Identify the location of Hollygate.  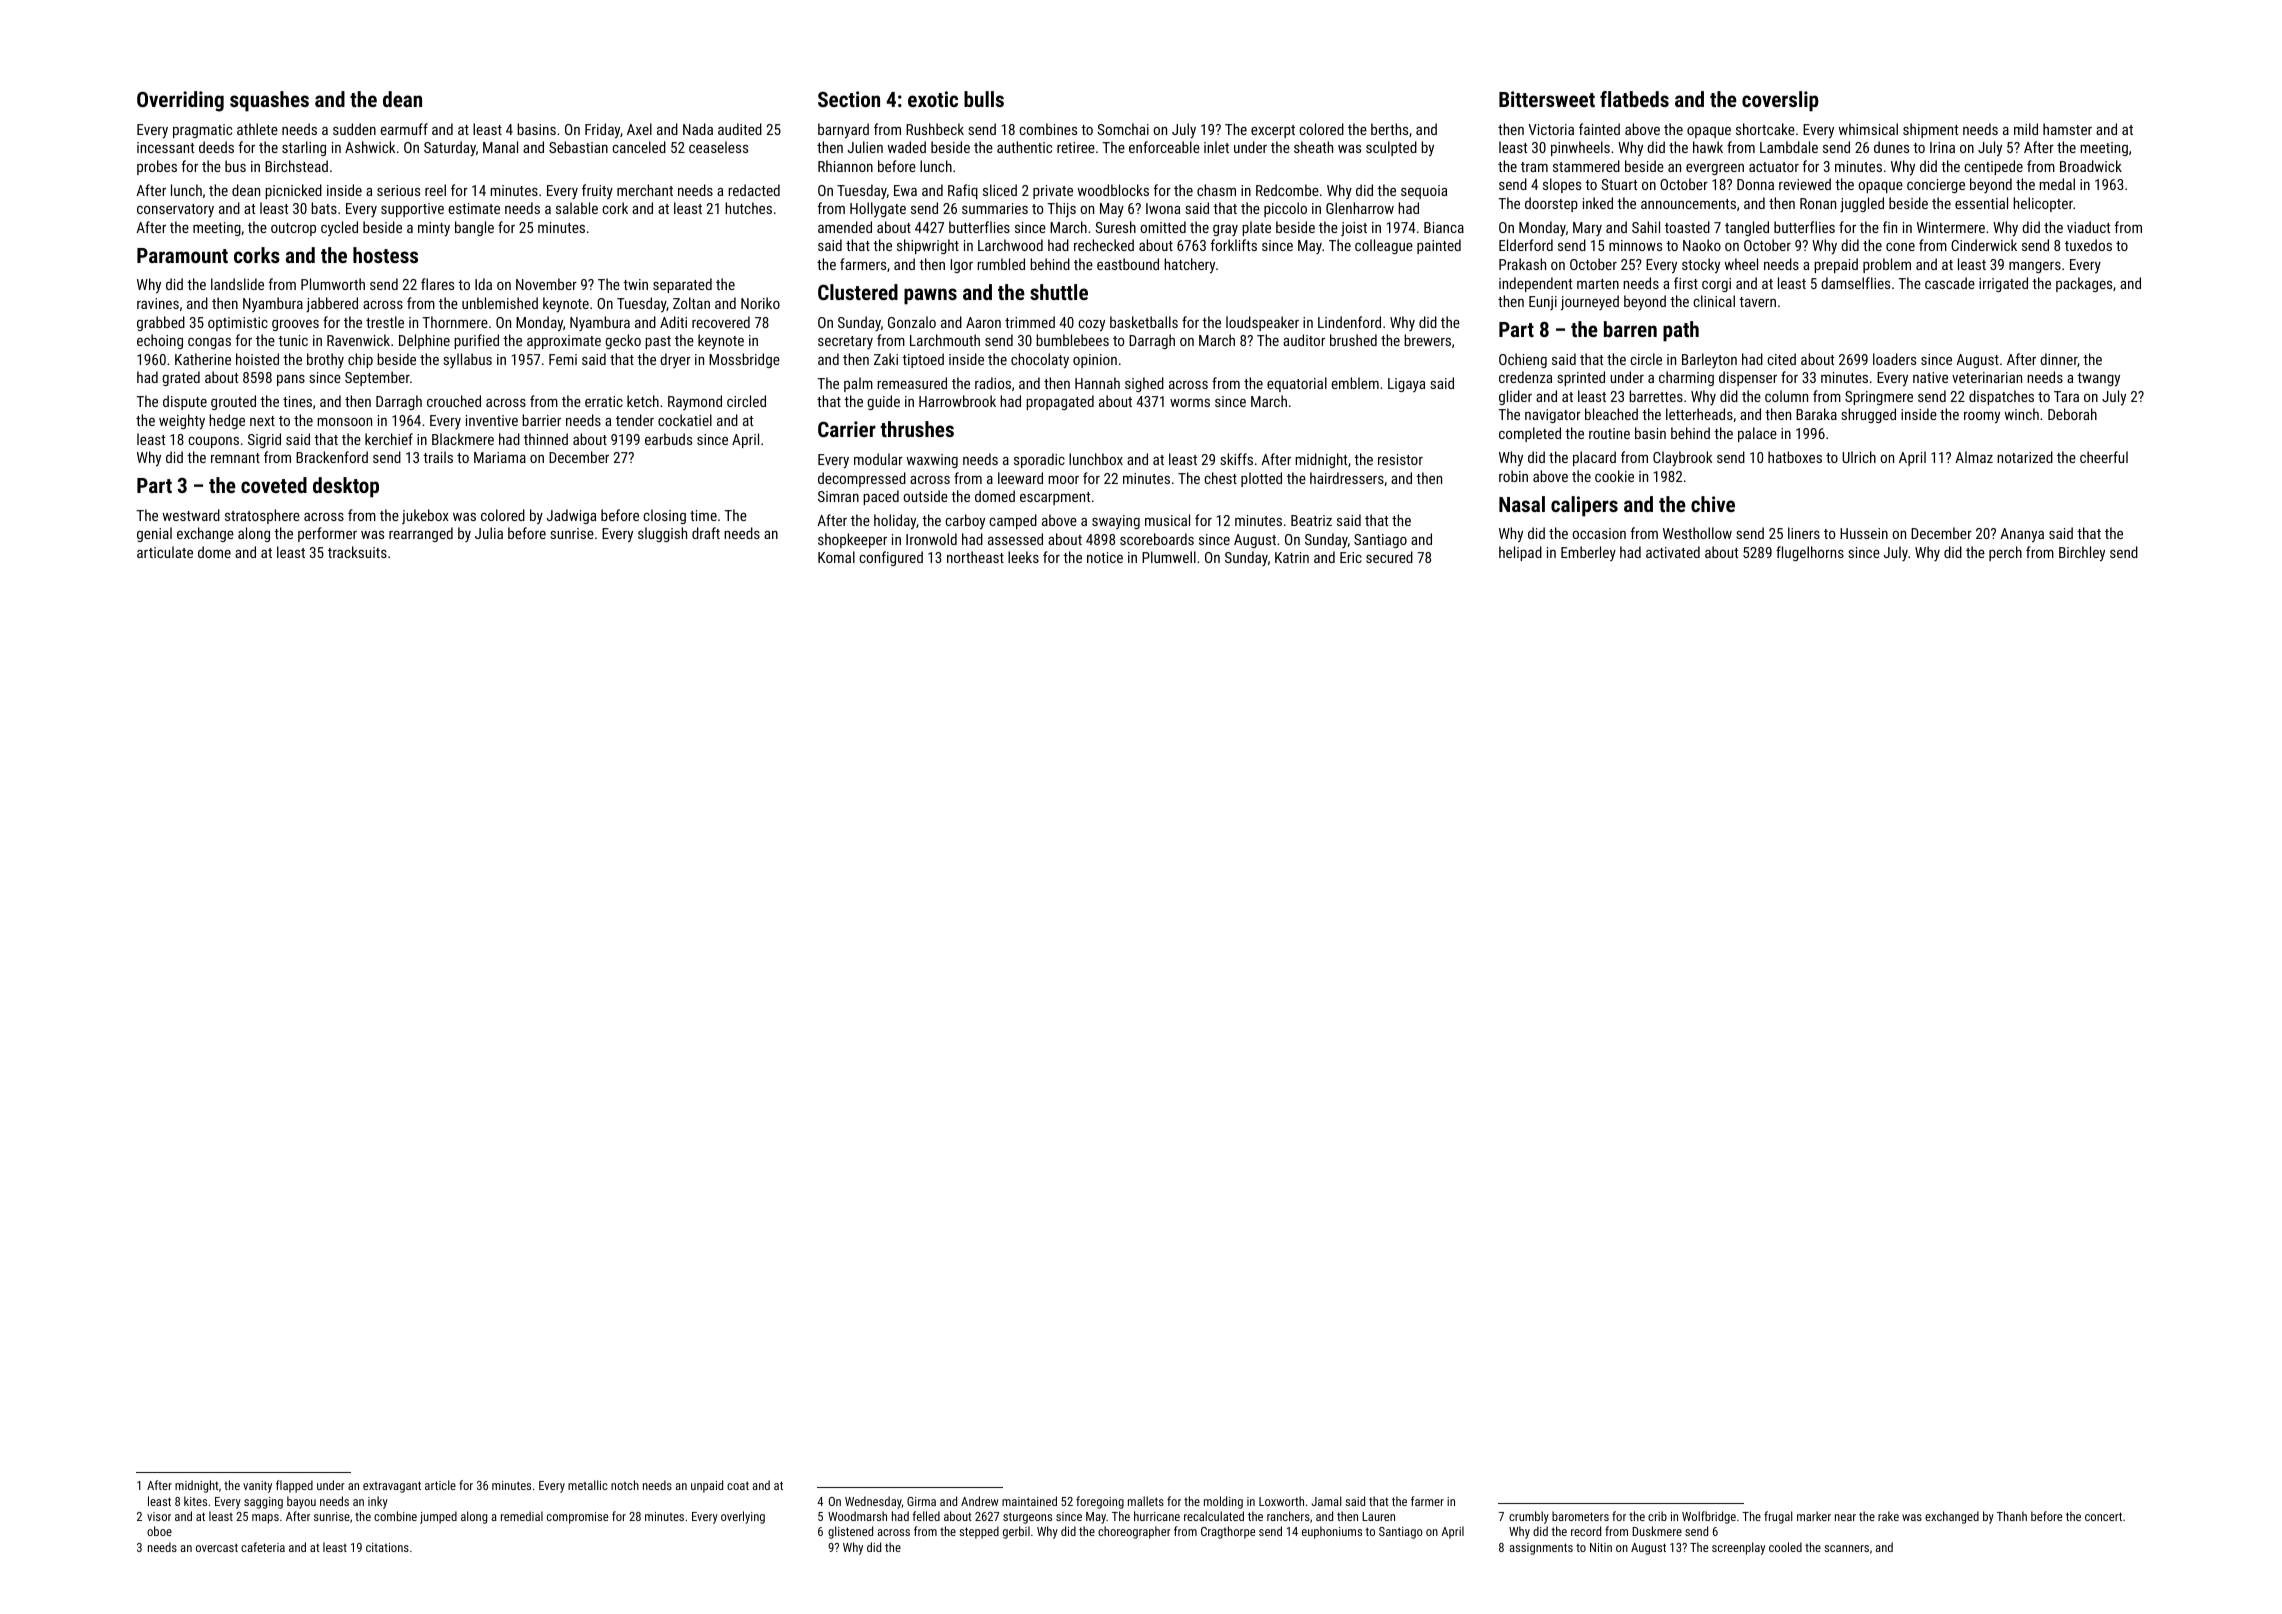
(878, 209).
